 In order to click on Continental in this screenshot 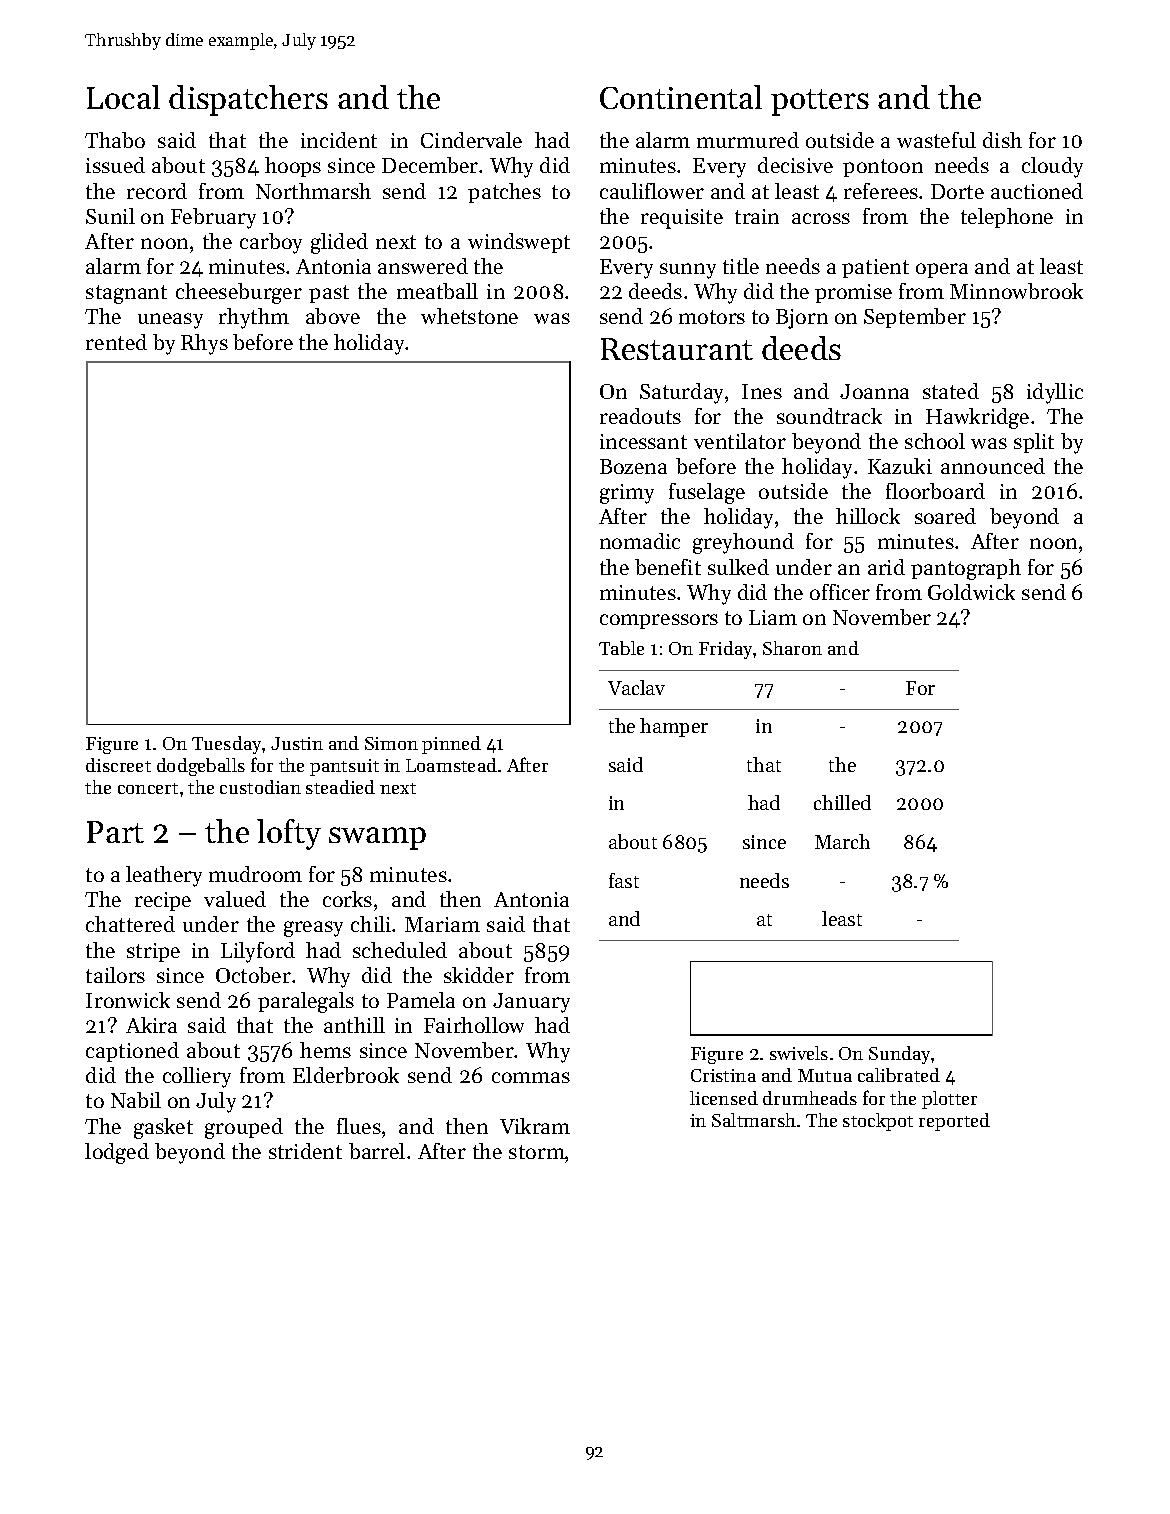, I will do `click(681, 97)`.
